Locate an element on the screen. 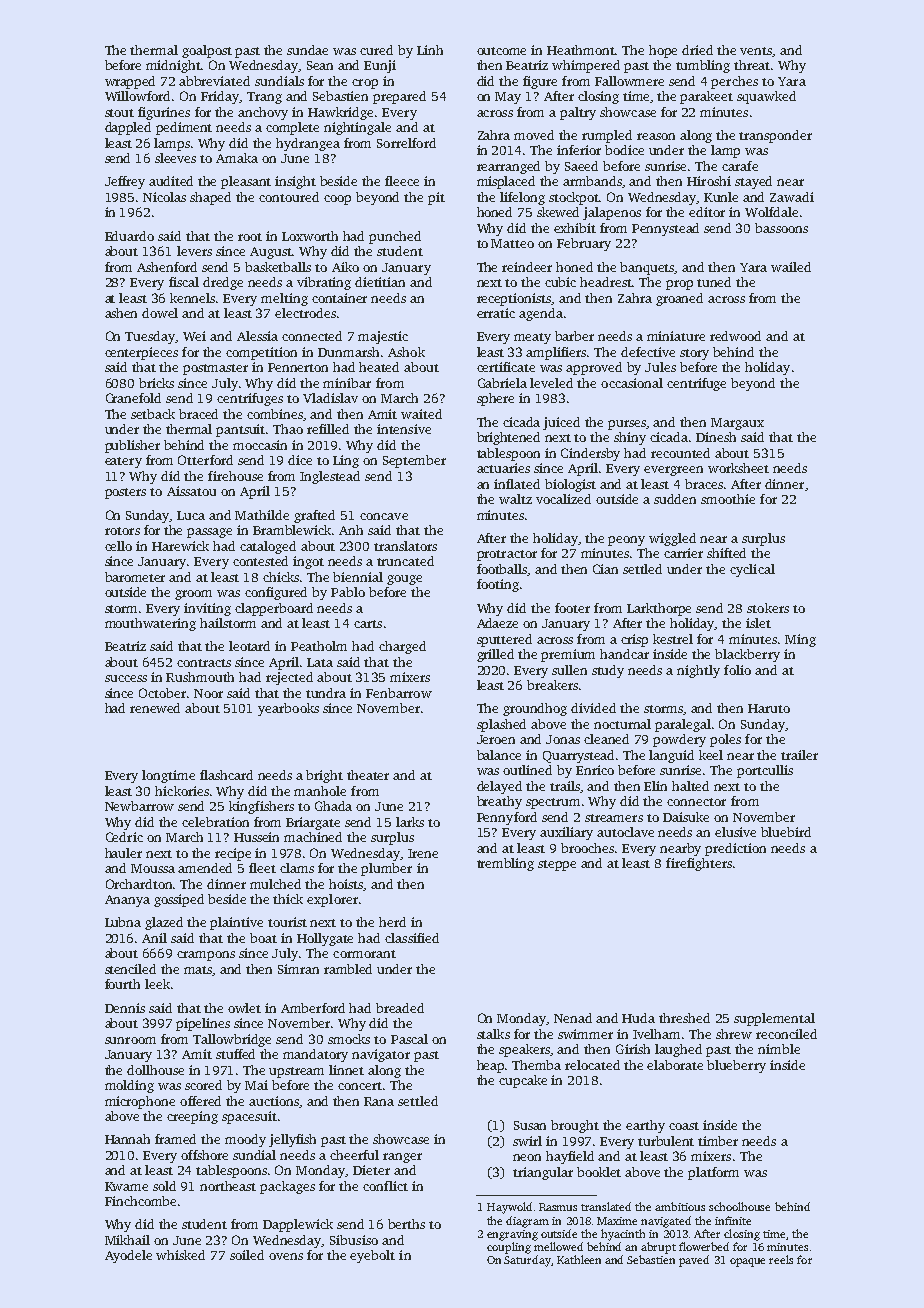 This screenshot has width=924, height=1308. trailer is located at coordinates (799, 755).
